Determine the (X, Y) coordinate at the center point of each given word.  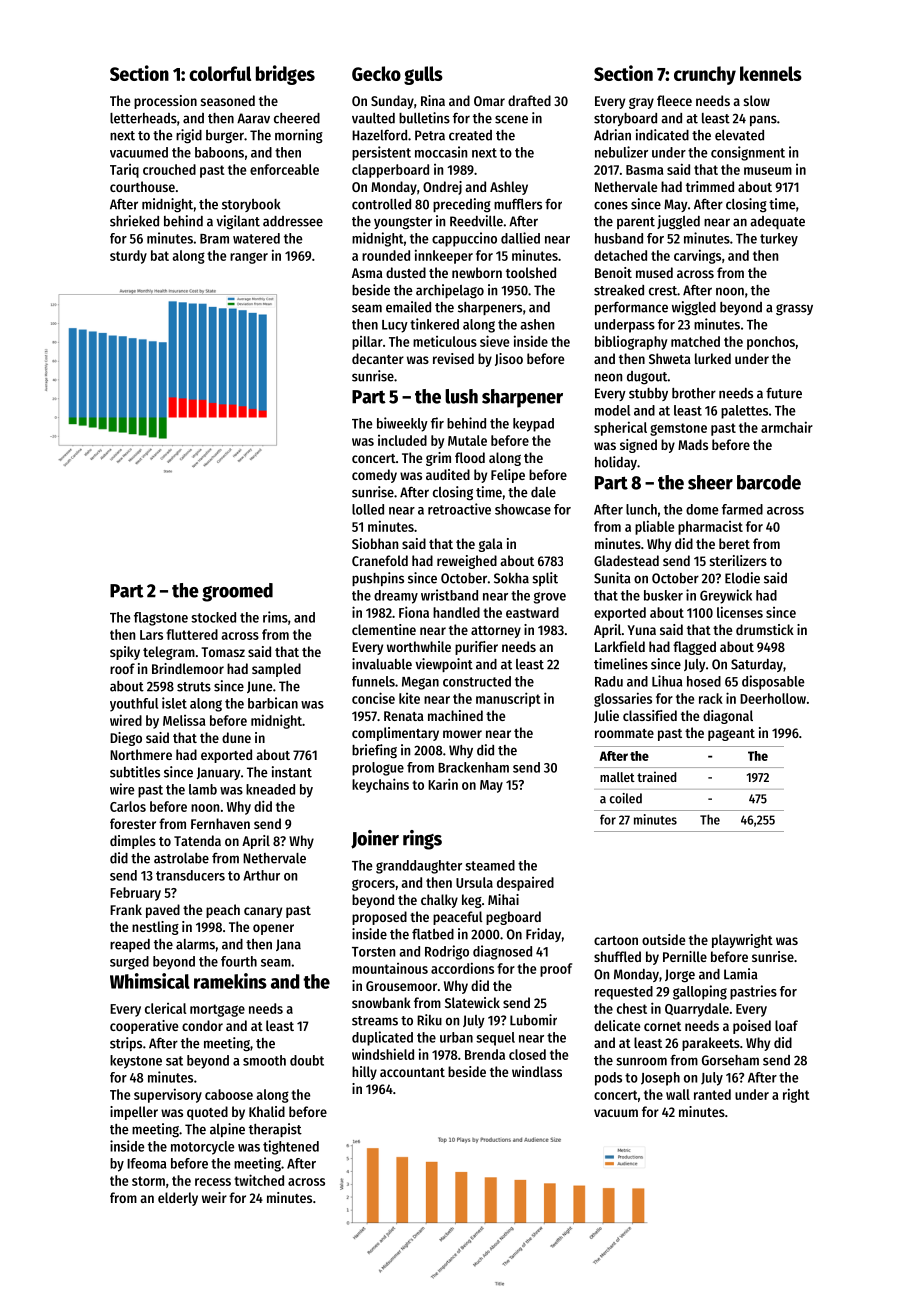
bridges (285, 75)
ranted (712, 1094)
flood (470, 457)
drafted (529, 100)
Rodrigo (447, 952)
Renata (404, 716)
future (784, 393)
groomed (237, 592)
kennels (771, 73)
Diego (126, 739)
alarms (195, 944)
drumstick (765, 629)
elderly (178, 1199)
